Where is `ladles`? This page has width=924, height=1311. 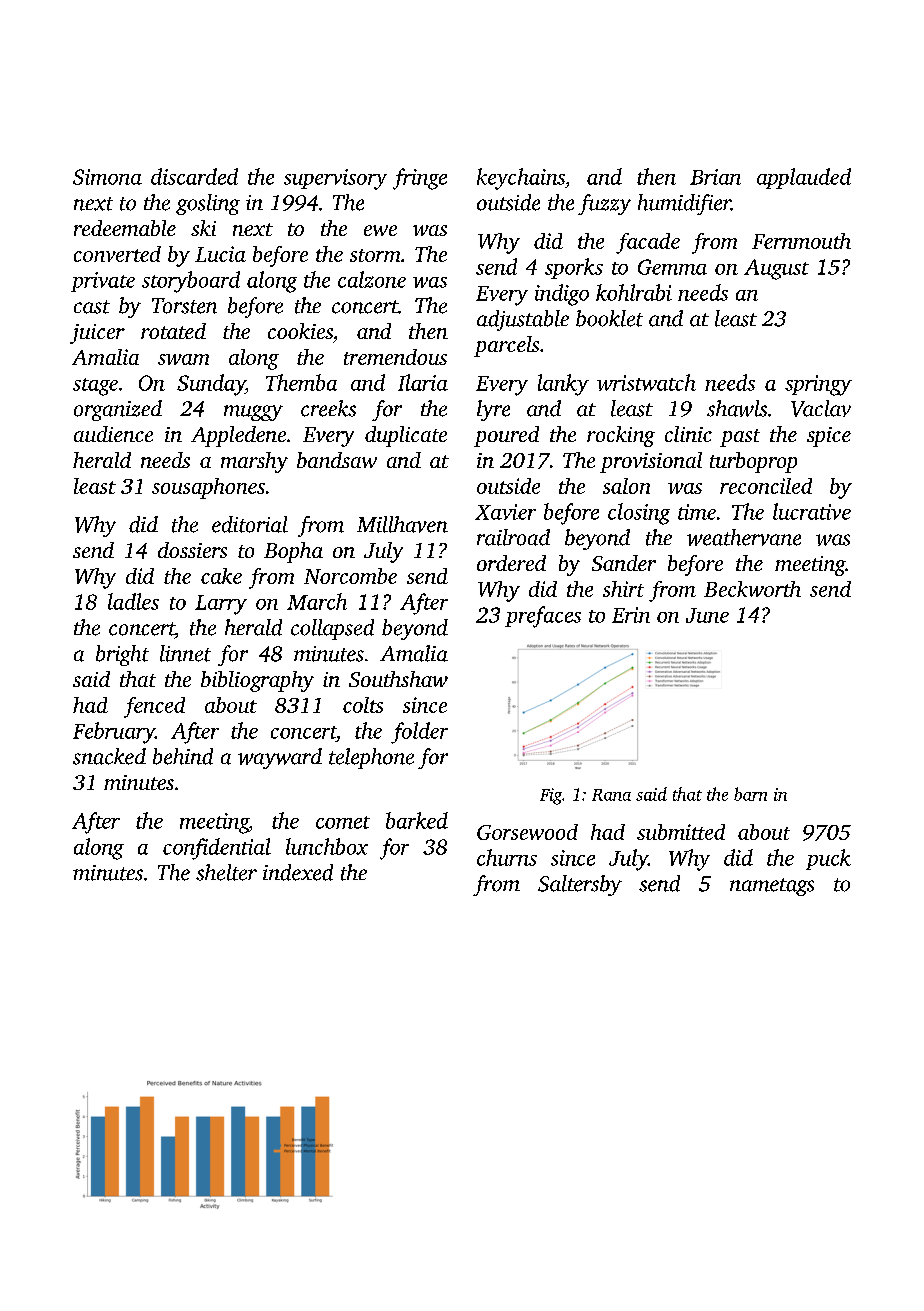
ladles is located at coordinates (133, 601).
